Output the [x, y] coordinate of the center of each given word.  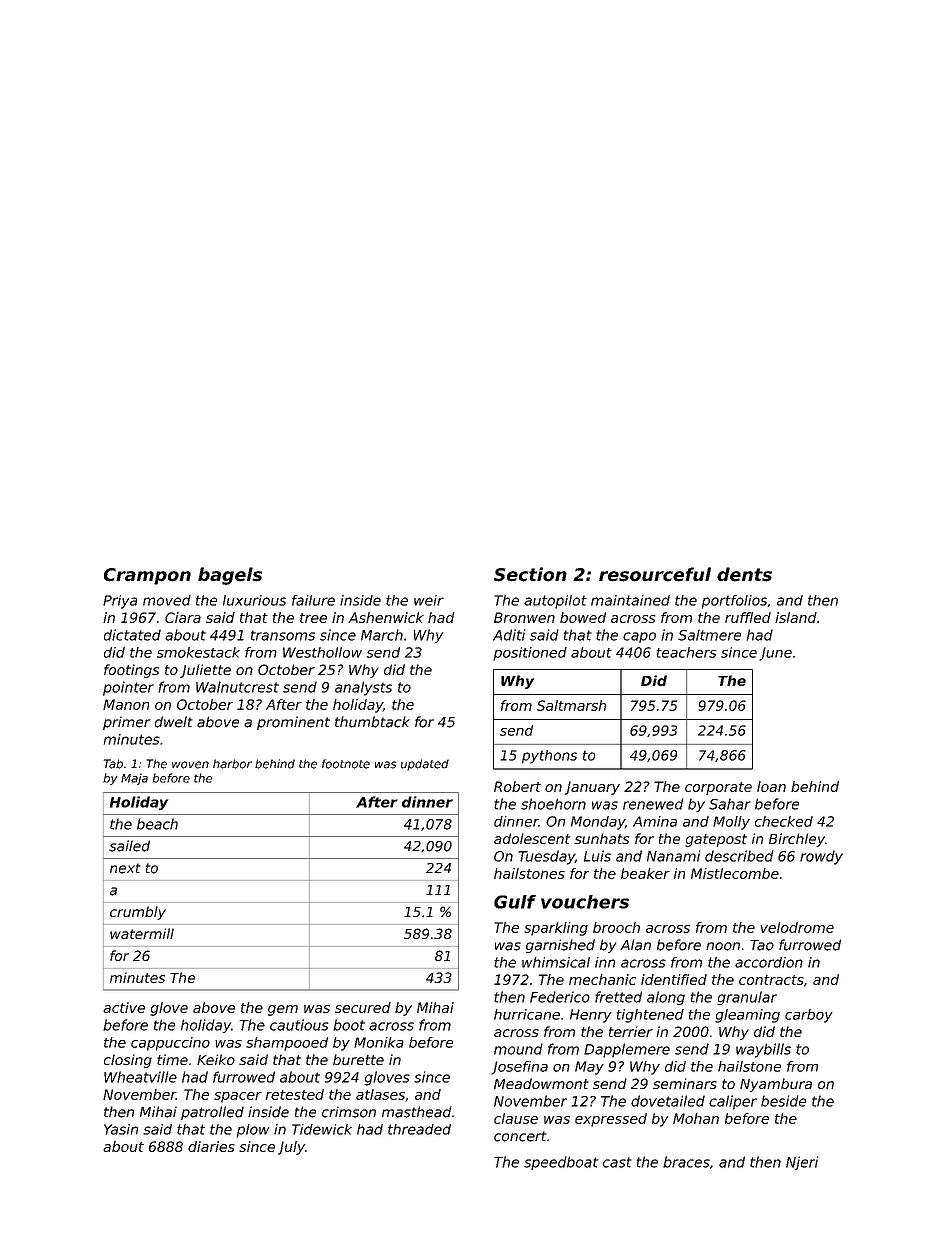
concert [520, 1136]
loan [771, 786]
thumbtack [372, 722]
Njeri [802, 1163]
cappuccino [170, 1044]
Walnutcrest [237, 687]
